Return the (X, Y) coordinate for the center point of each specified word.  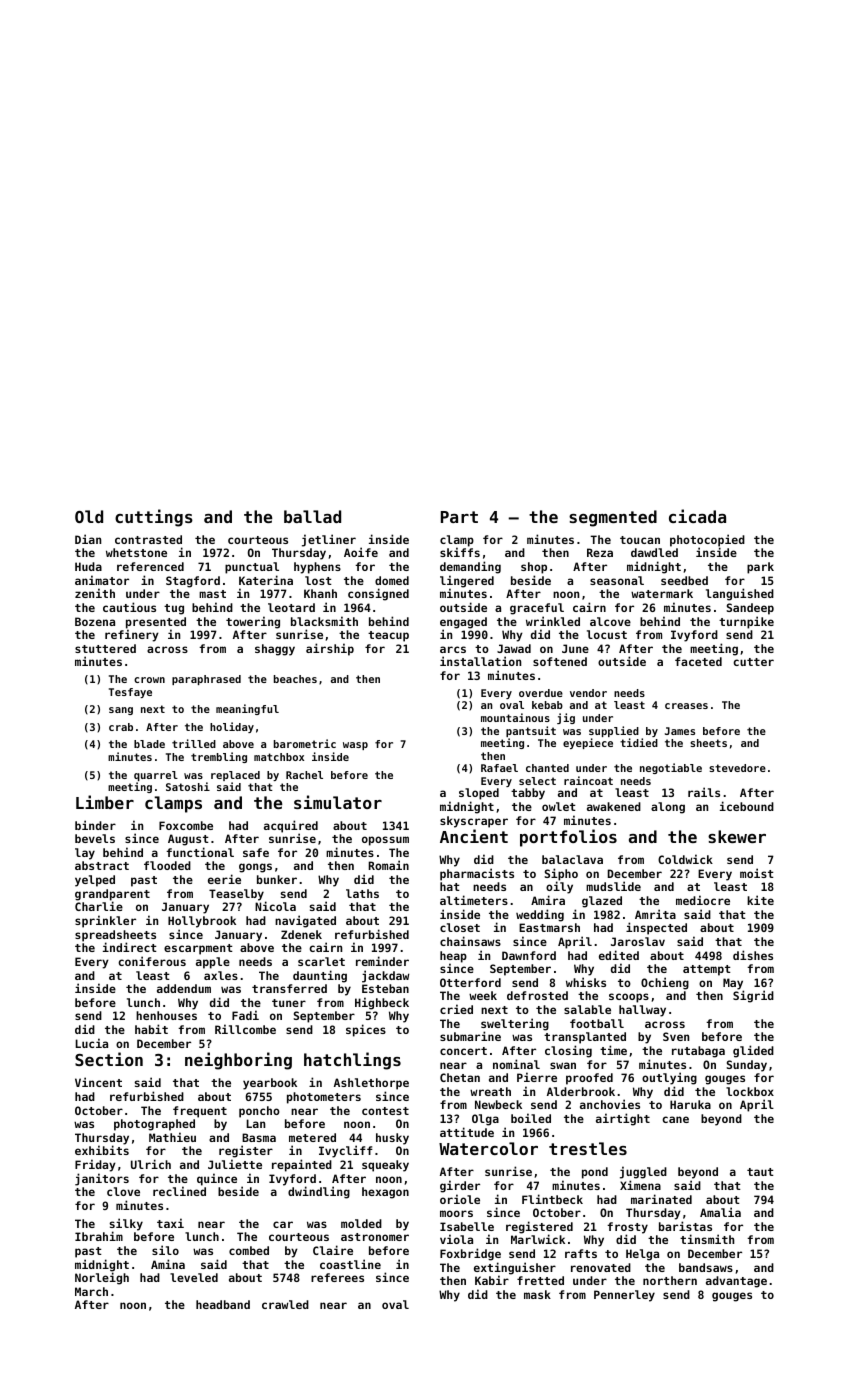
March (91, 1291)
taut (760, 1172)
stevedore (737, 768)
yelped (95, 881)
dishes (753, 955)
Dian (88, 539)
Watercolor (488, 1148)
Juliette (235, 1164)
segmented (613, 518)
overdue (541, 693)
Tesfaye (130, 693)
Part (459, 517)
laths (362, 893)
